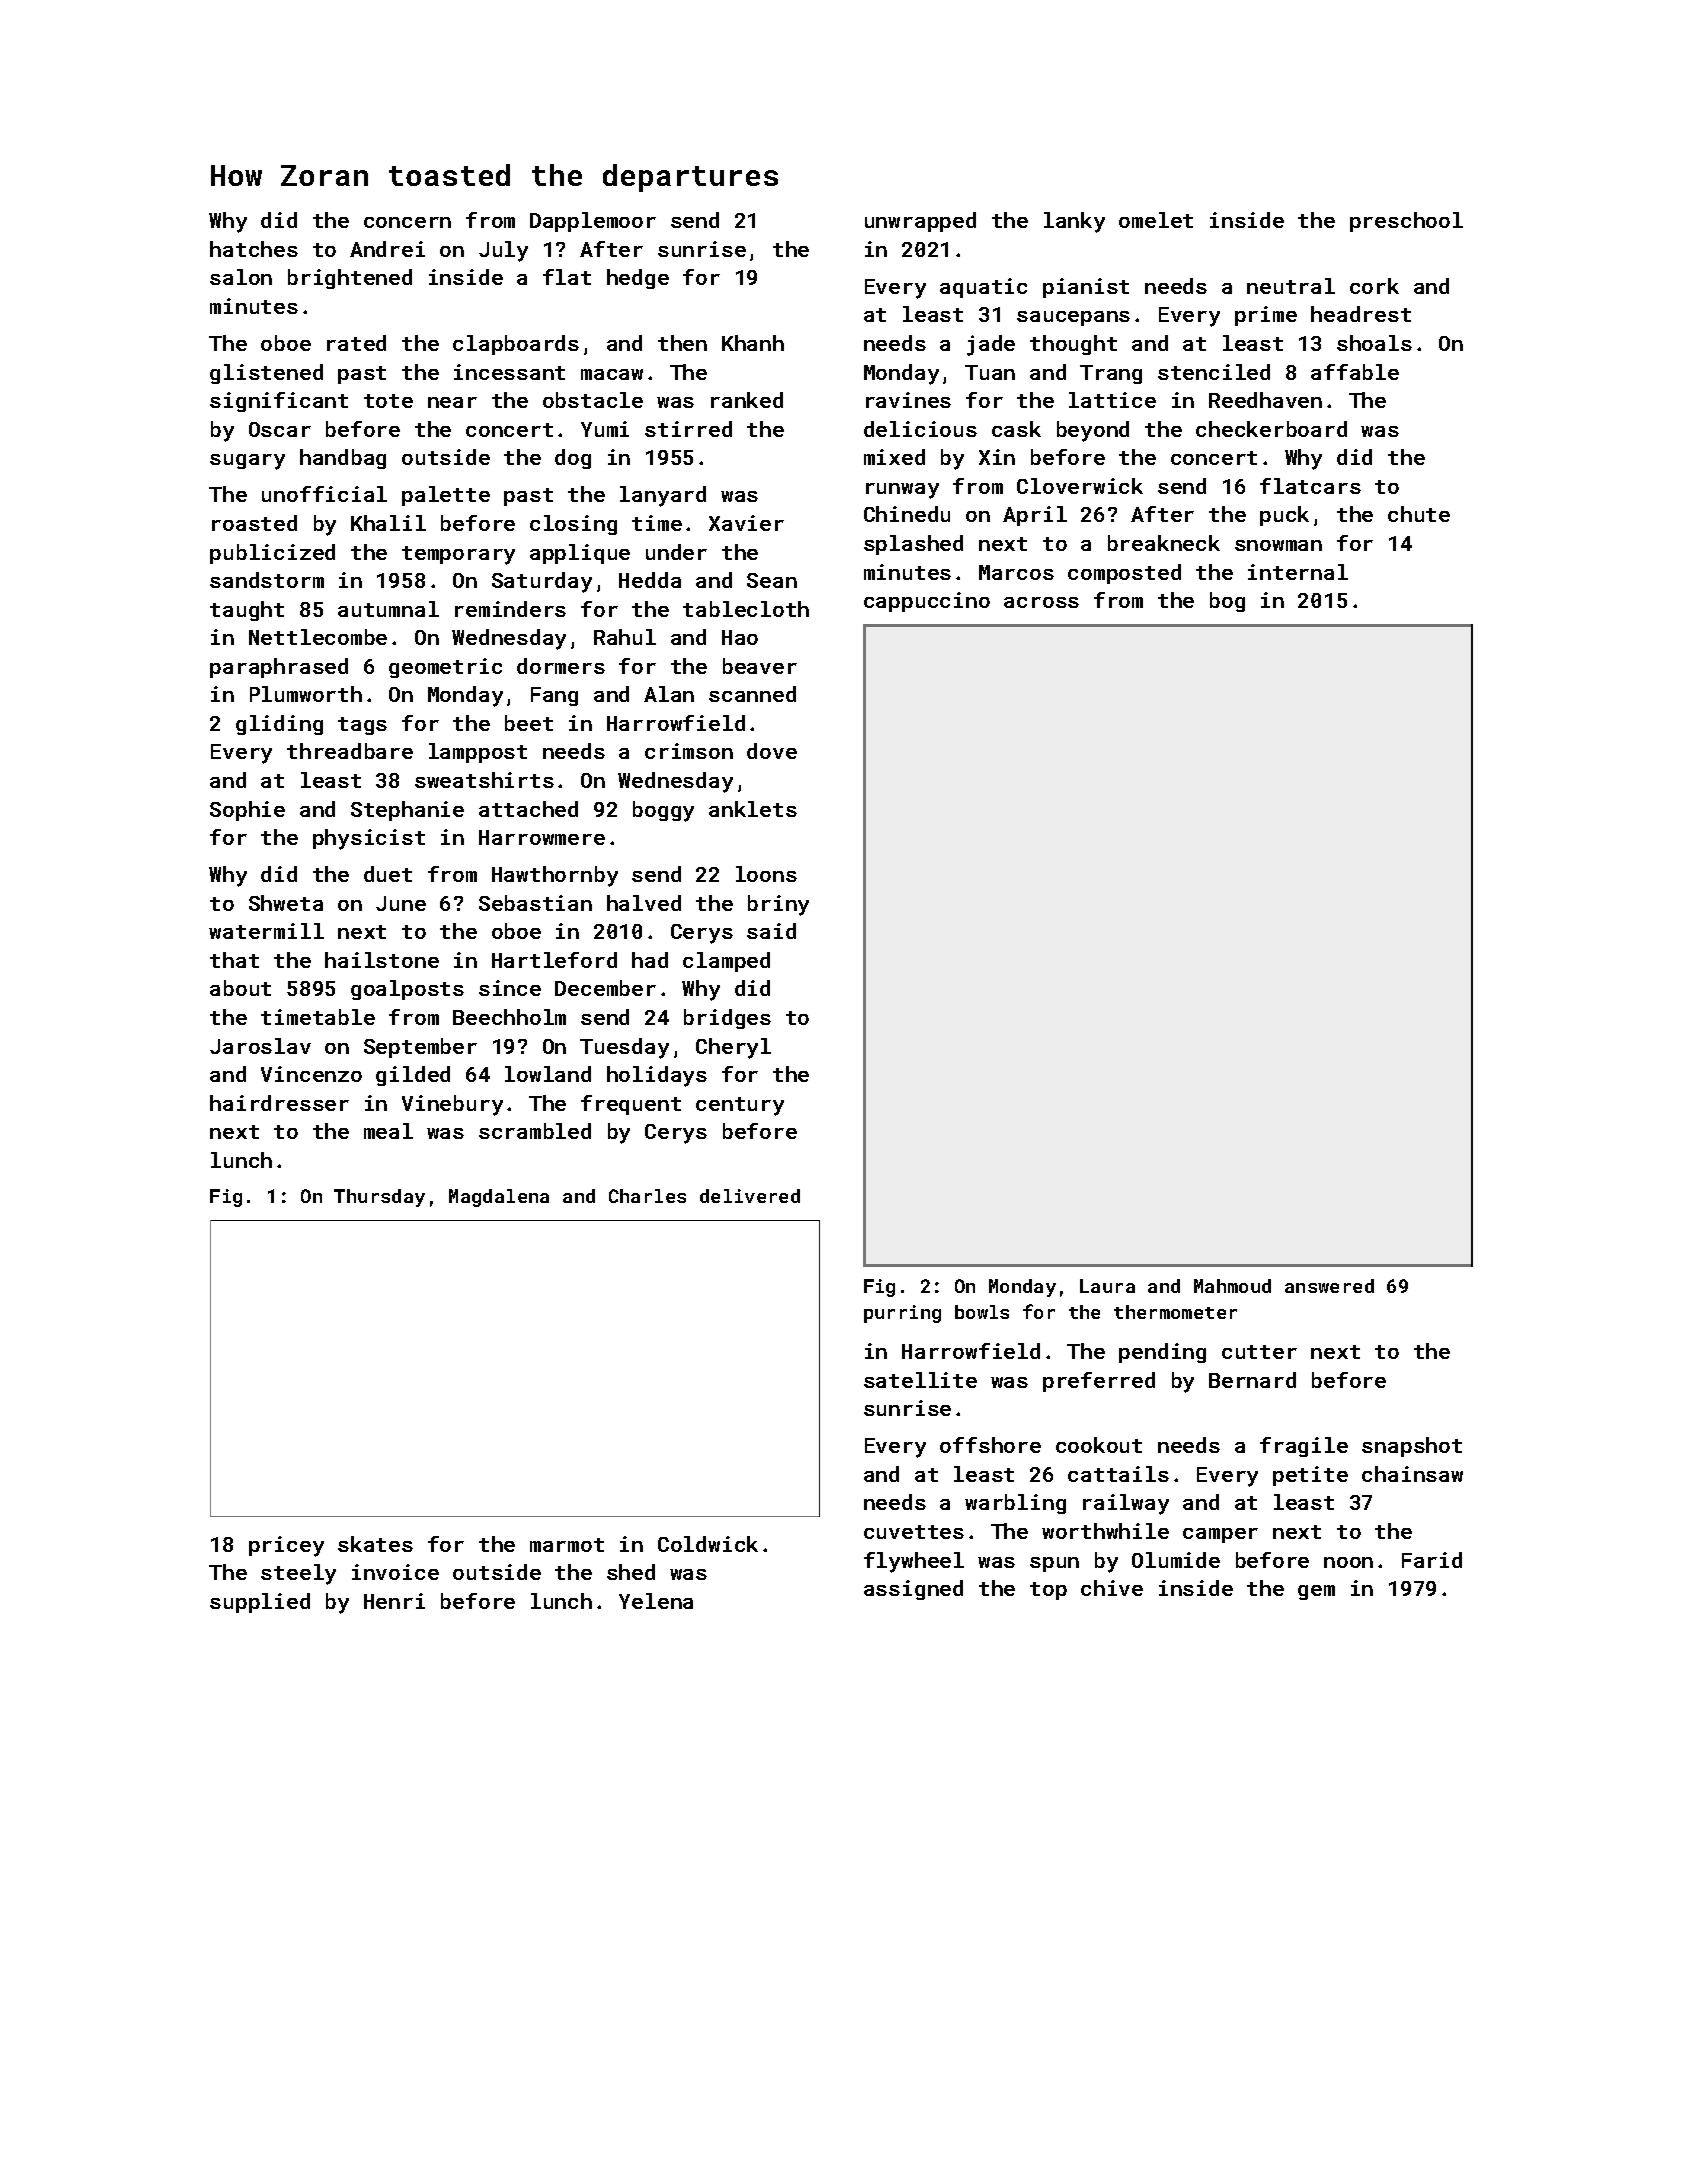  Describe the element at coordinates (247, 811) in the document. I see `Sophie` at that location.
